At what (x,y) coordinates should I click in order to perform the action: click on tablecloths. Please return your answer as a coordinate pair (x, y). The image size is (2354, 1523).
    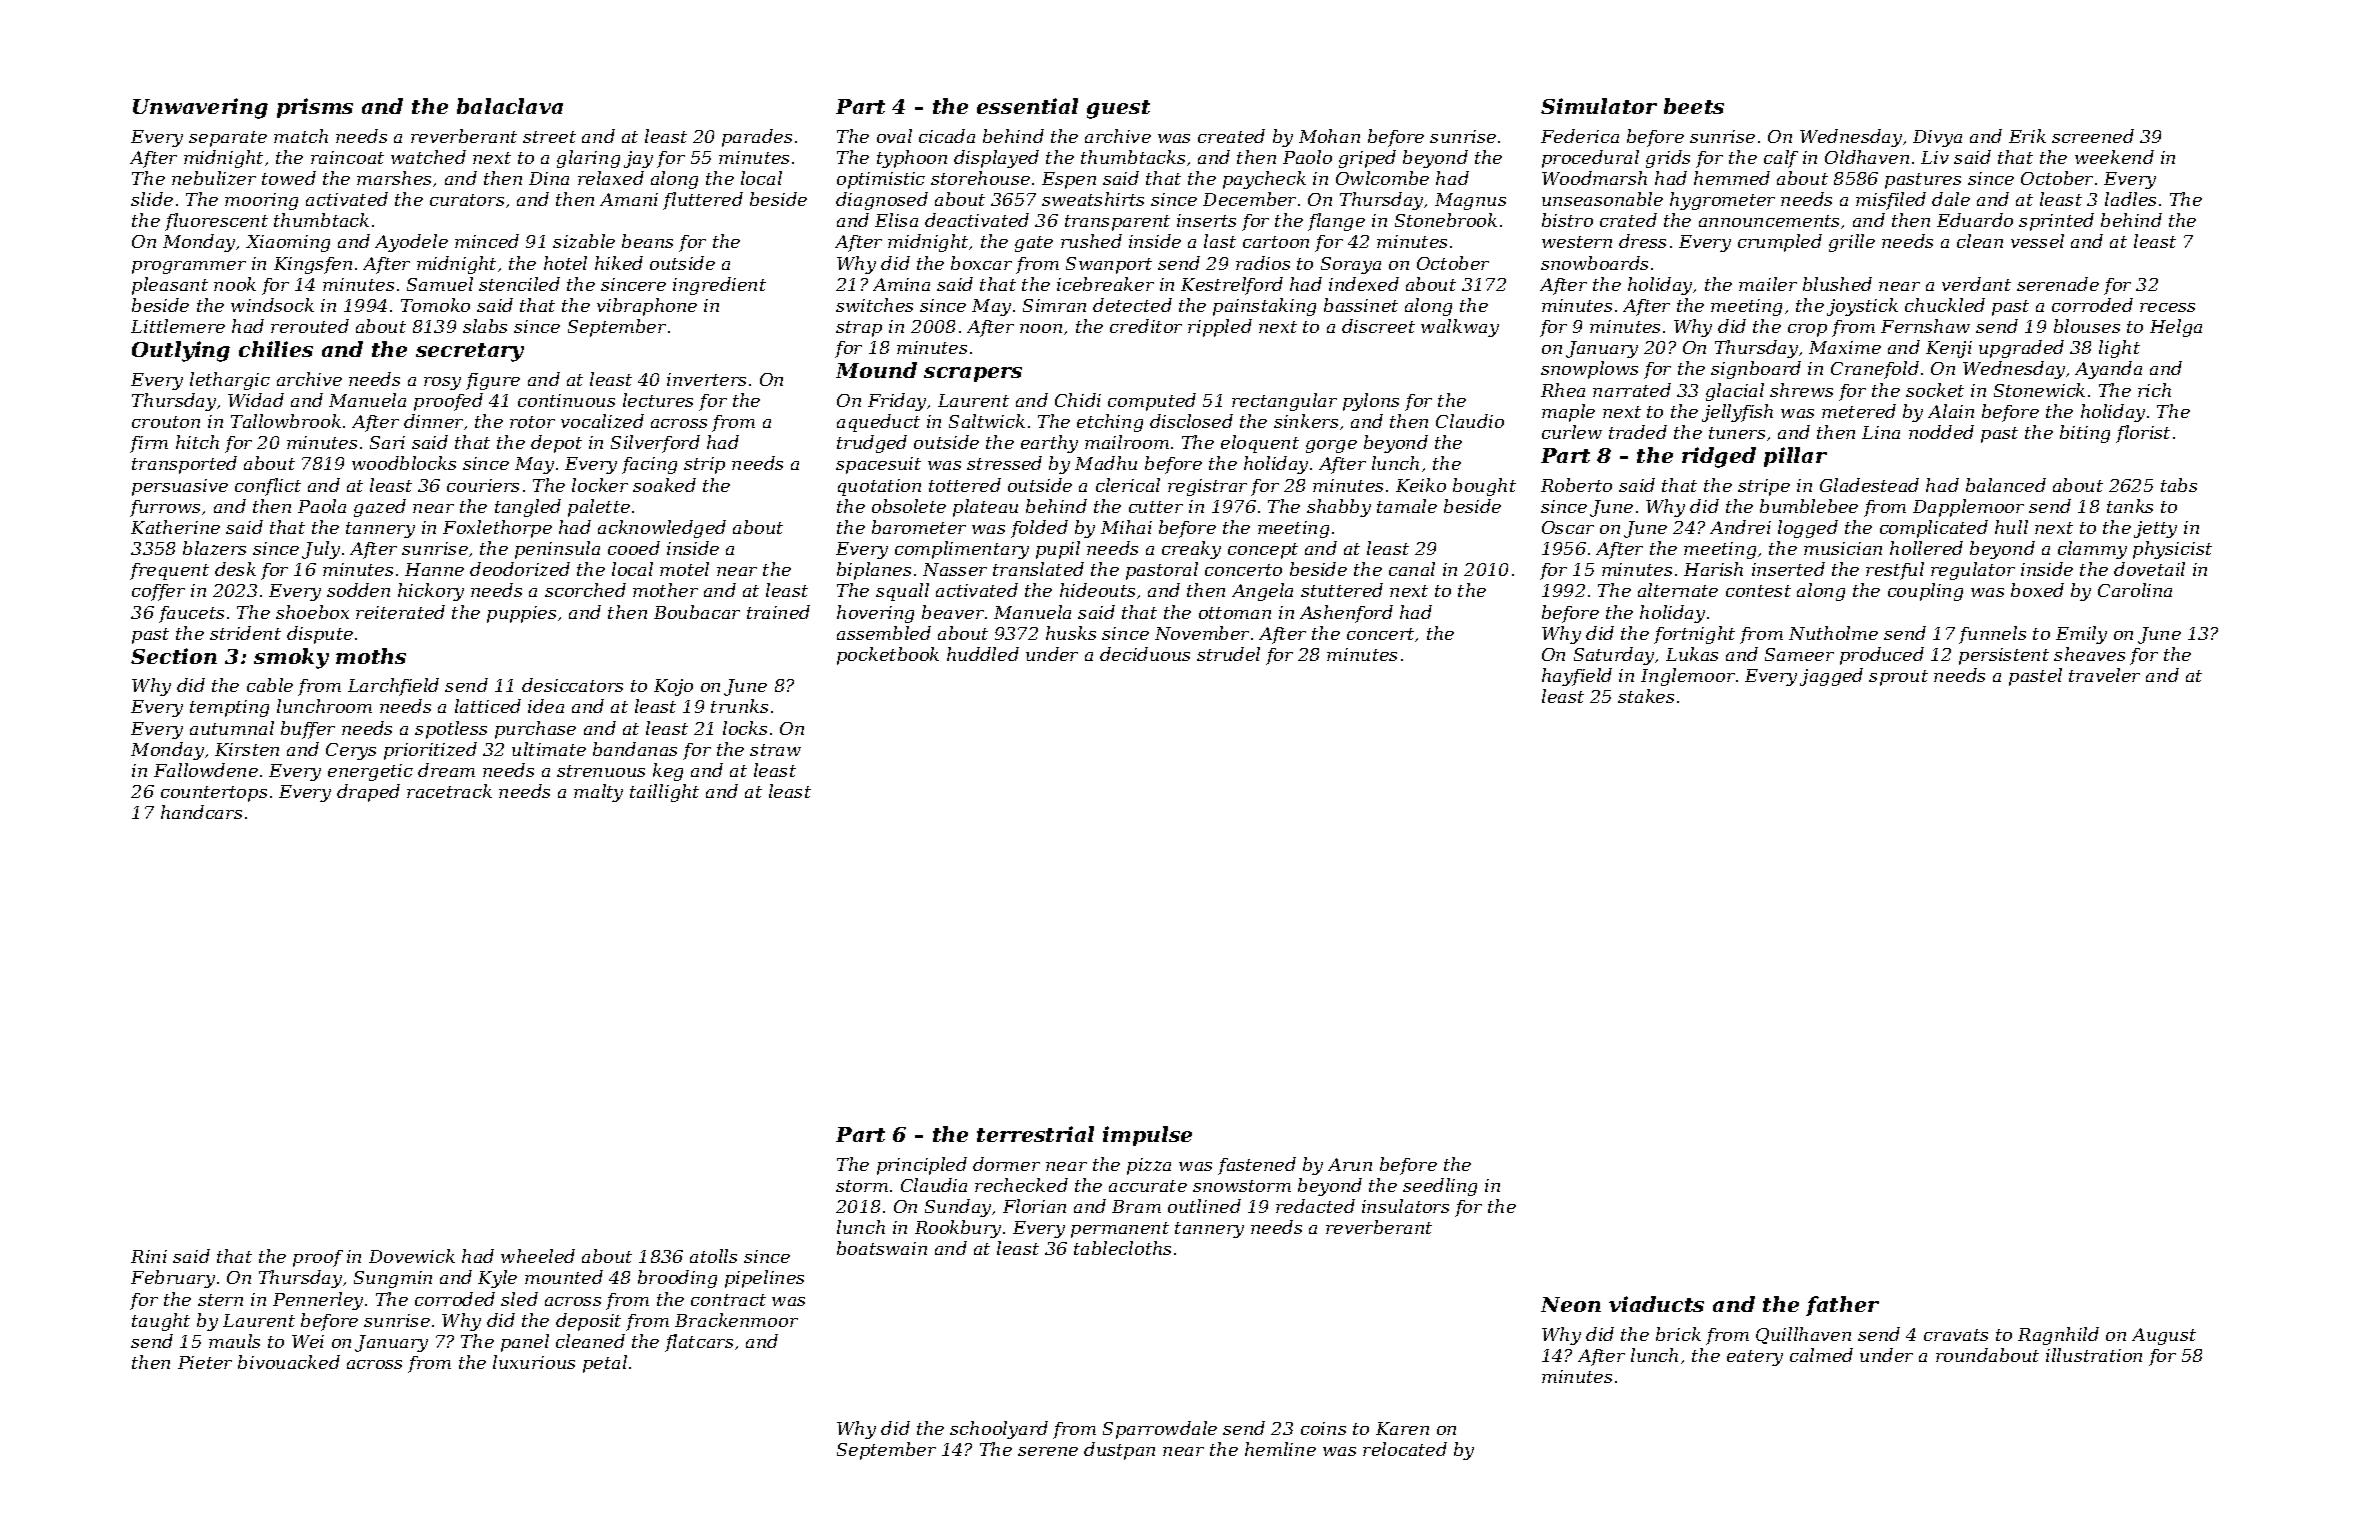
    Looking at the image, I should click on (1122, 1248).
